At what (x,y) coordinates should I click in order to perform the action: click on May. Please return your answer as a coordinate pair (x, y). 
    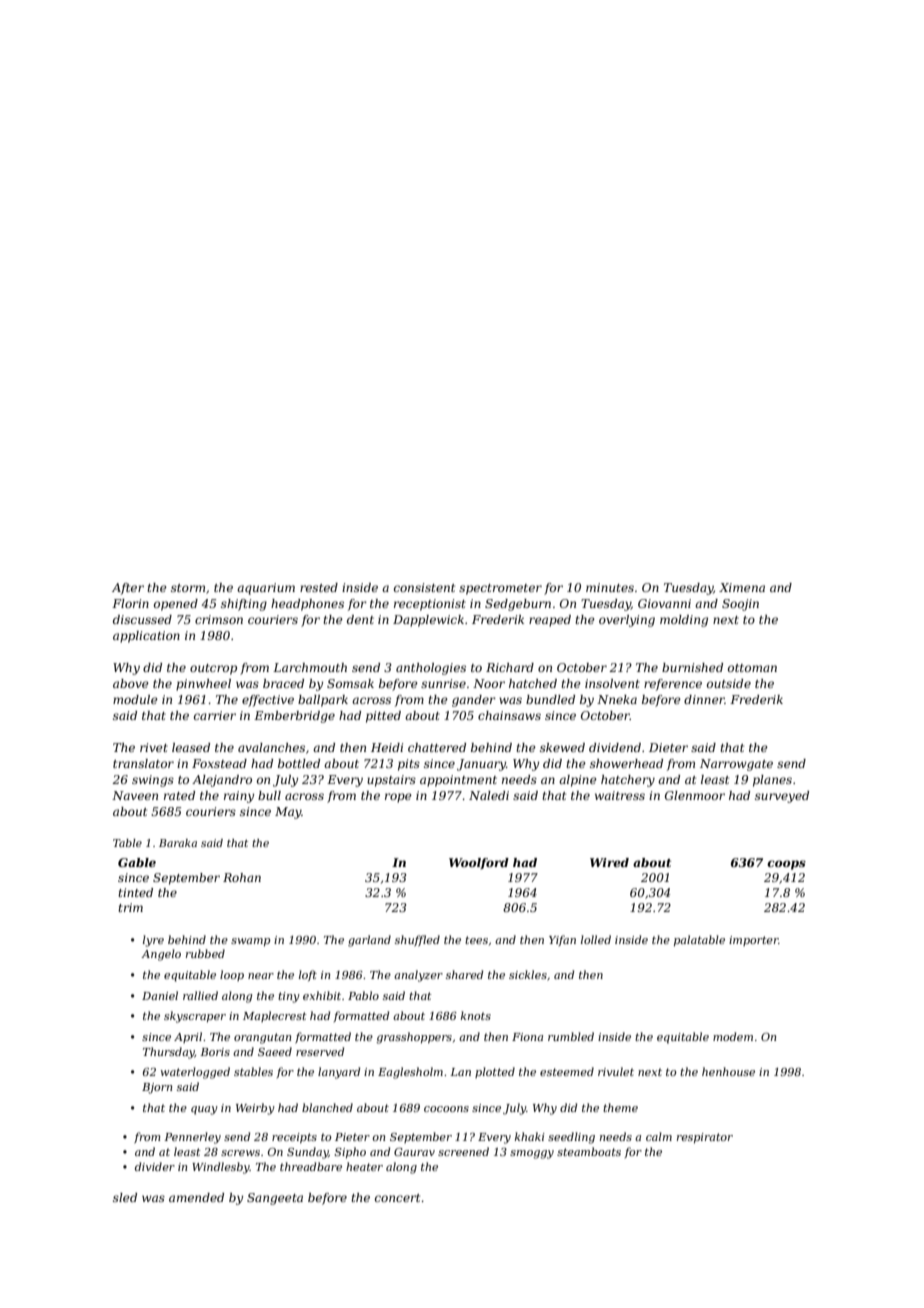
    Looking at the image, I should click on (288, 813).
